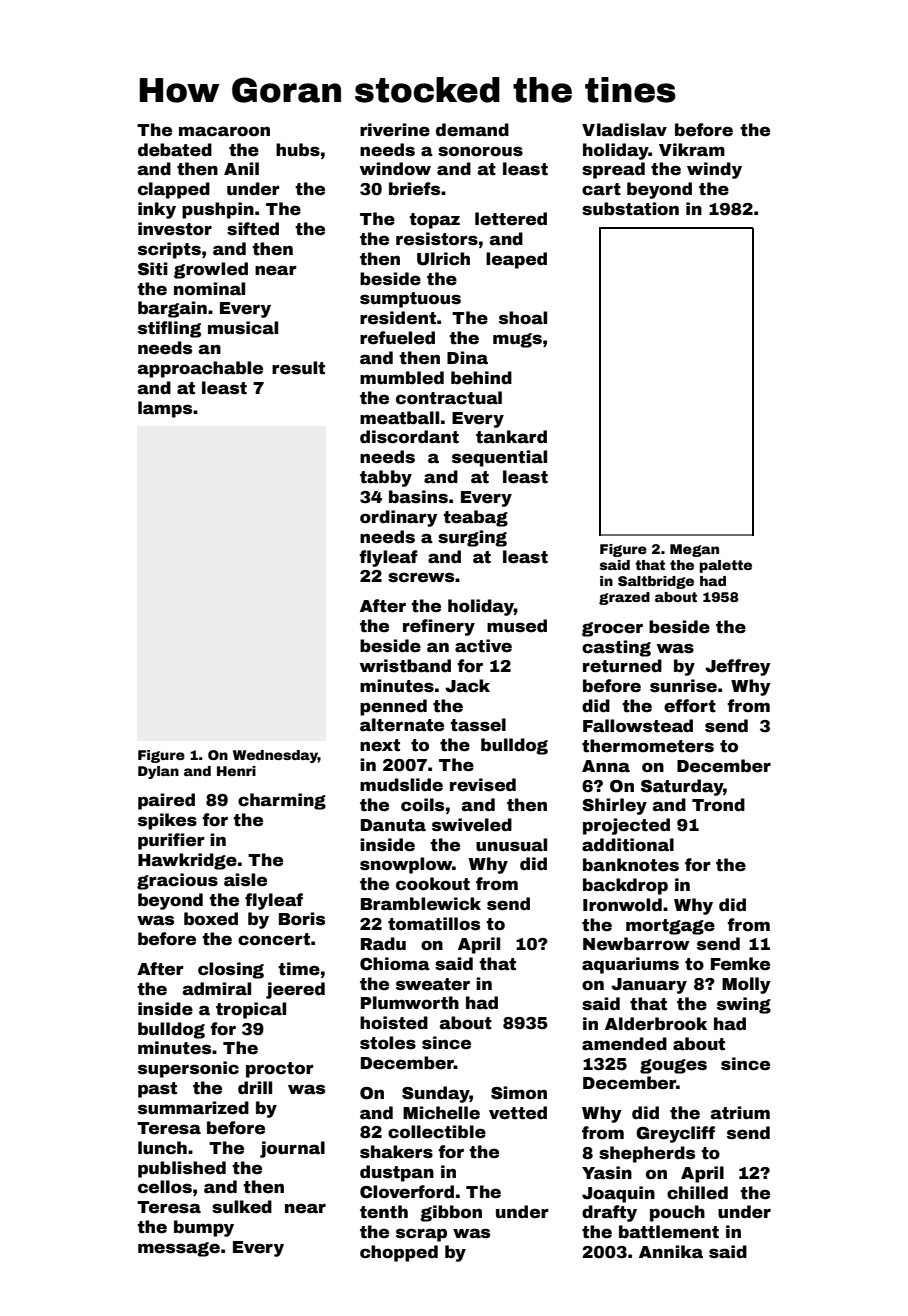 The height and width of the screenshot is (1316, 908). Describe the element at coordinates (433, 984) in the screenshot. I see `sweater` at that location.
